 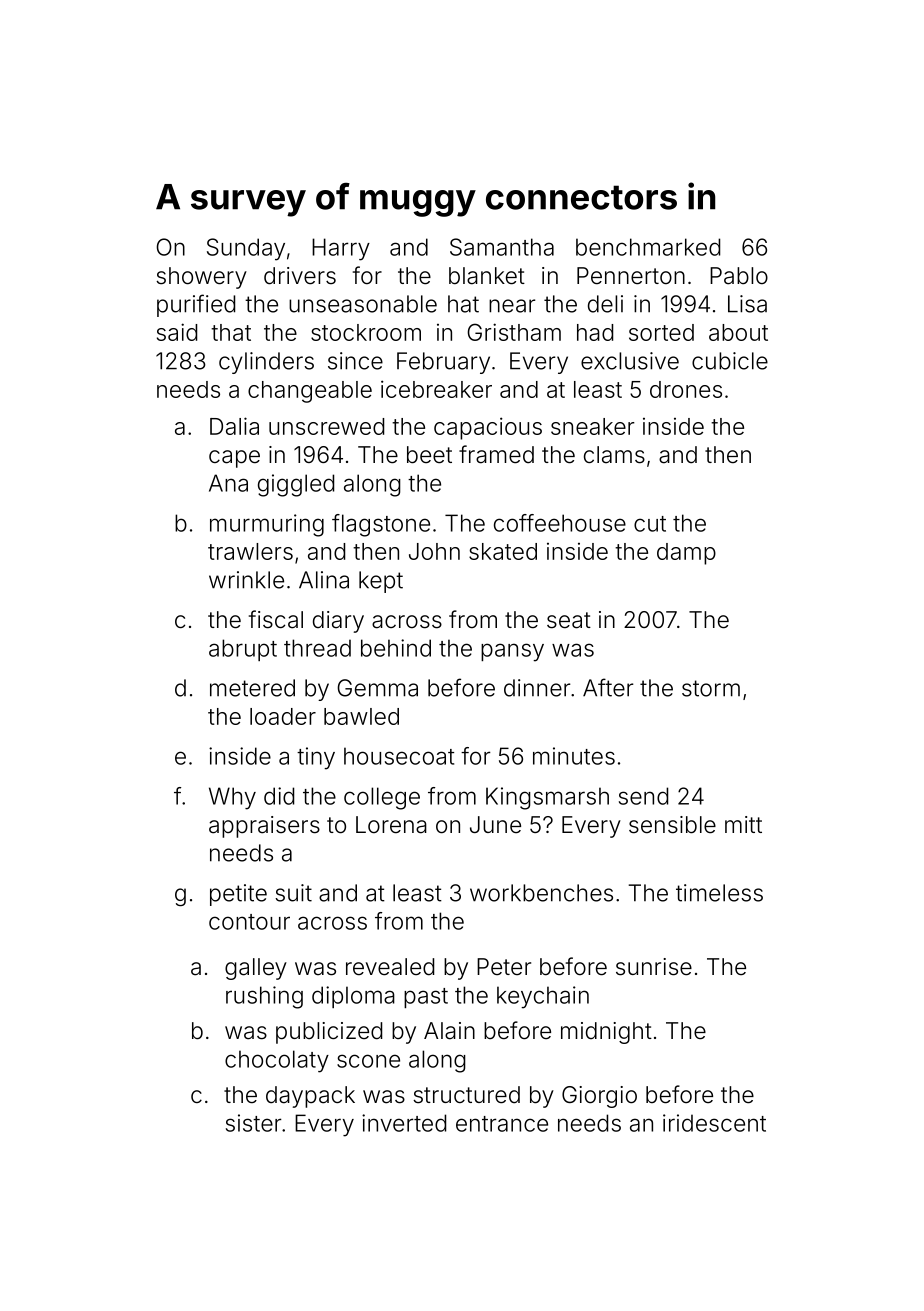 I want to click on fiscal, so click(x=276, y=619).
